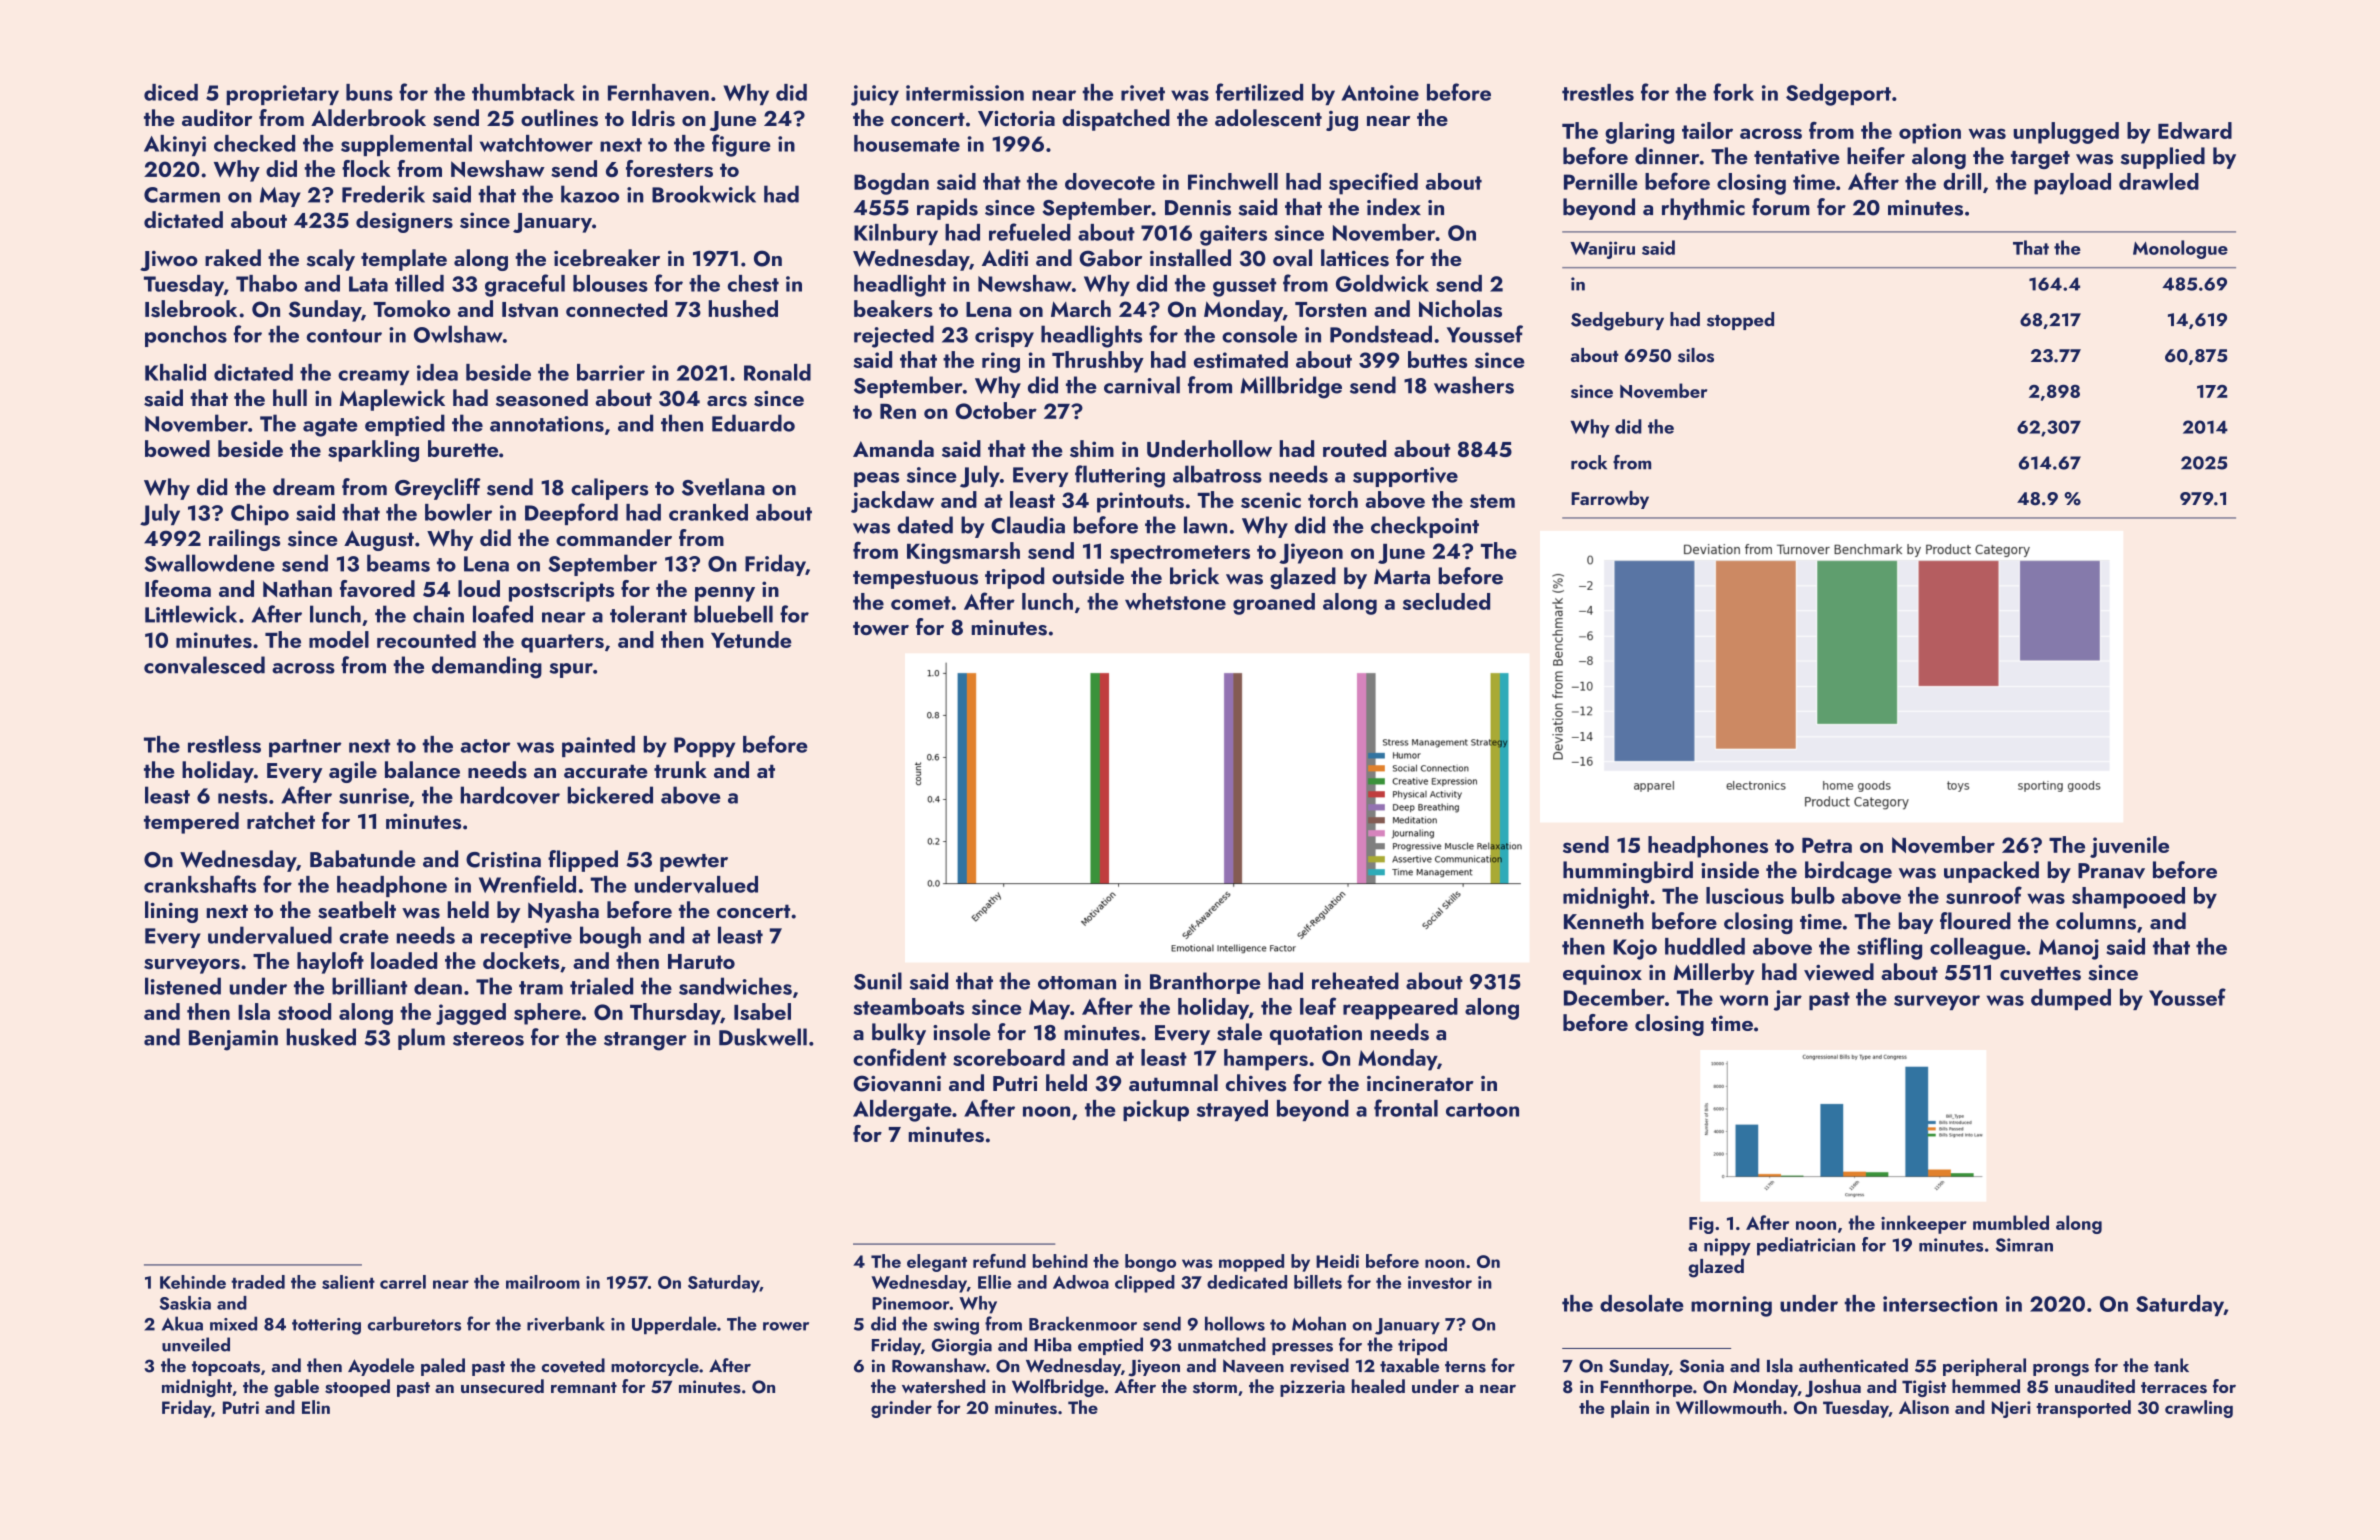 Image resolution: width=2380 pixels, height=1540 pixels. I want to click on grinder, so click(901, 1409).
